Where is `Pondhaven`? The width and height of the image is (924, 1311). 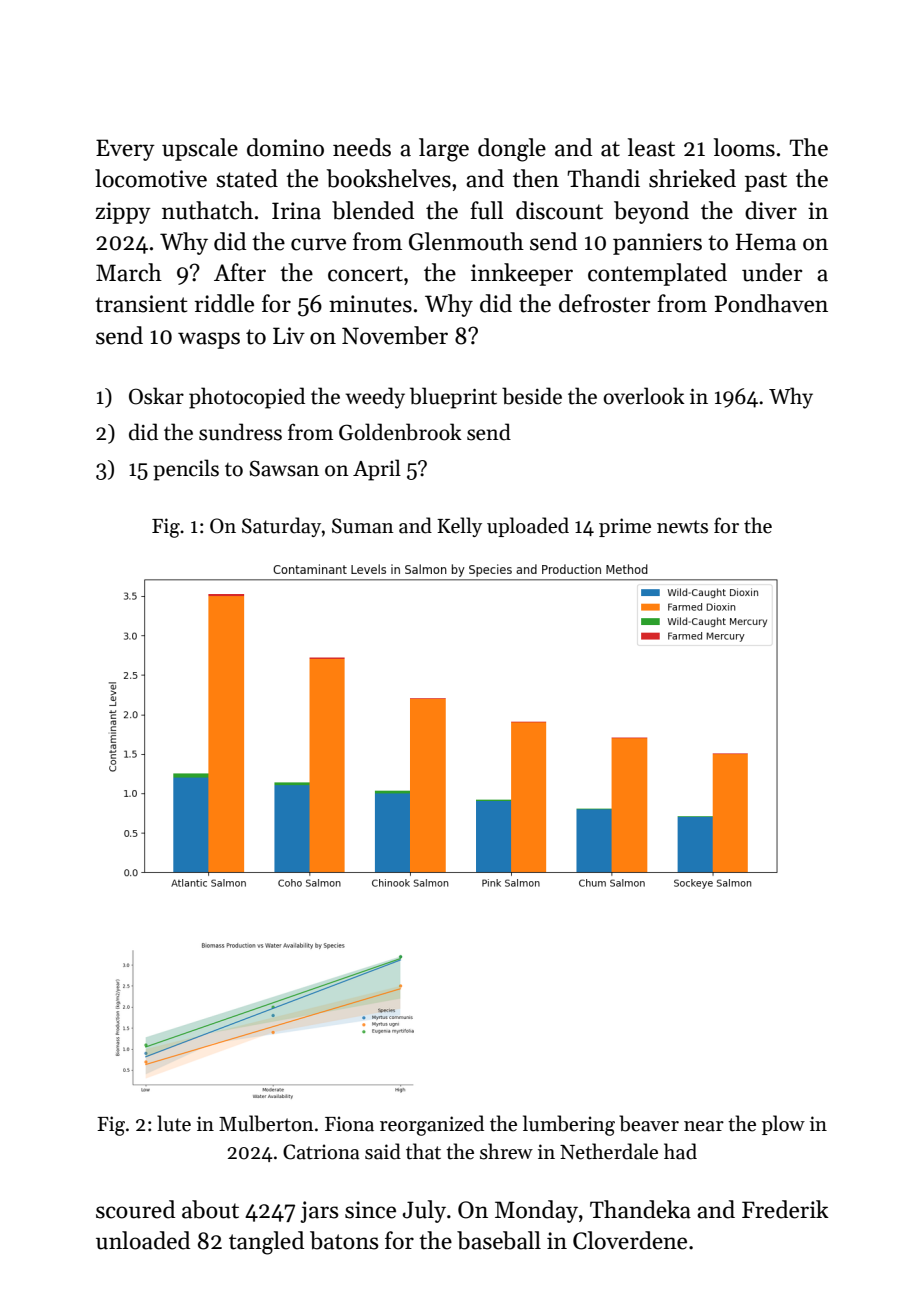 Pondhaven is located at coordinates (771, 303).
